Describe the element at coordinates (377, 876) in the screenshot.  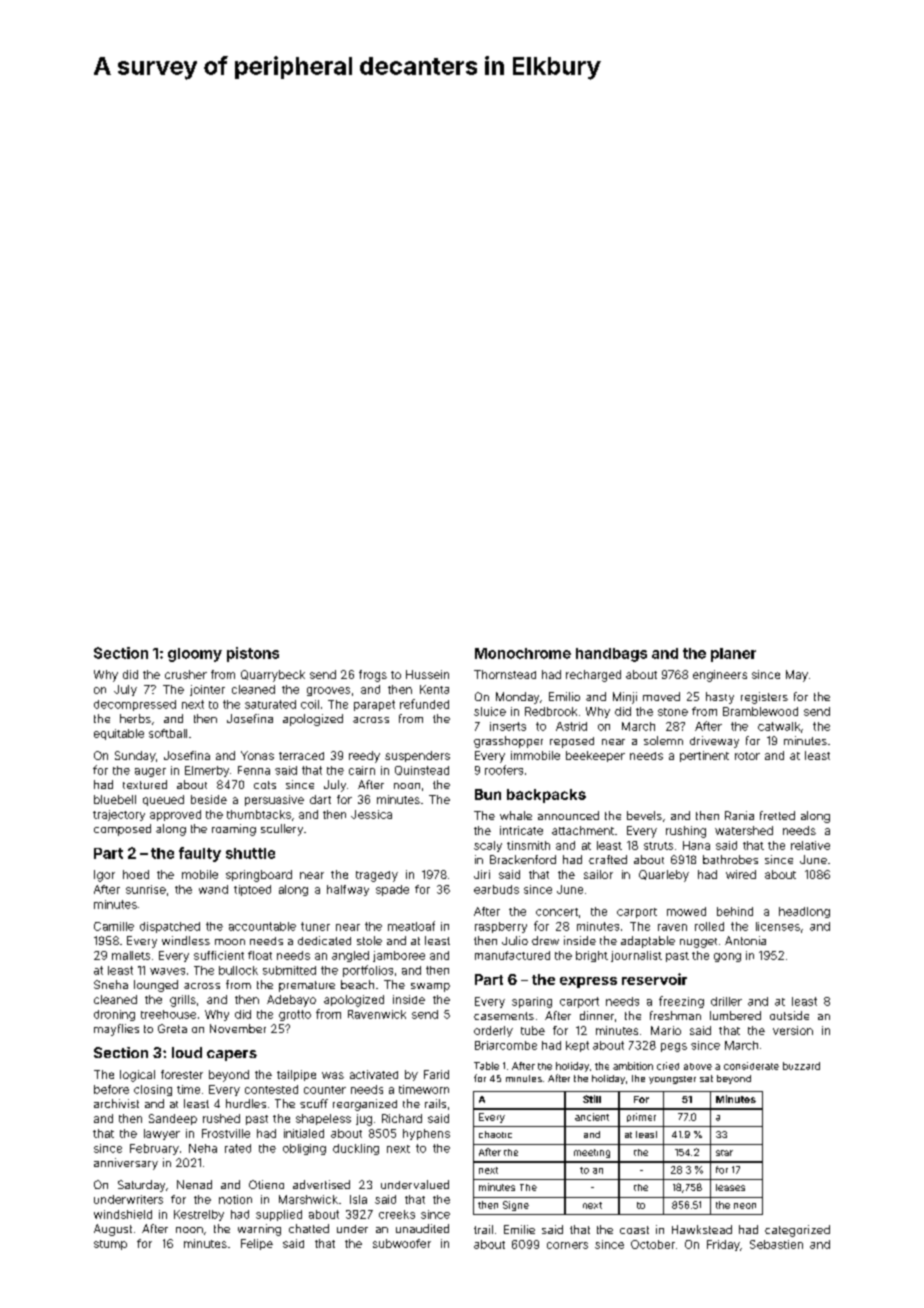
I see `tragedy` at that location.
